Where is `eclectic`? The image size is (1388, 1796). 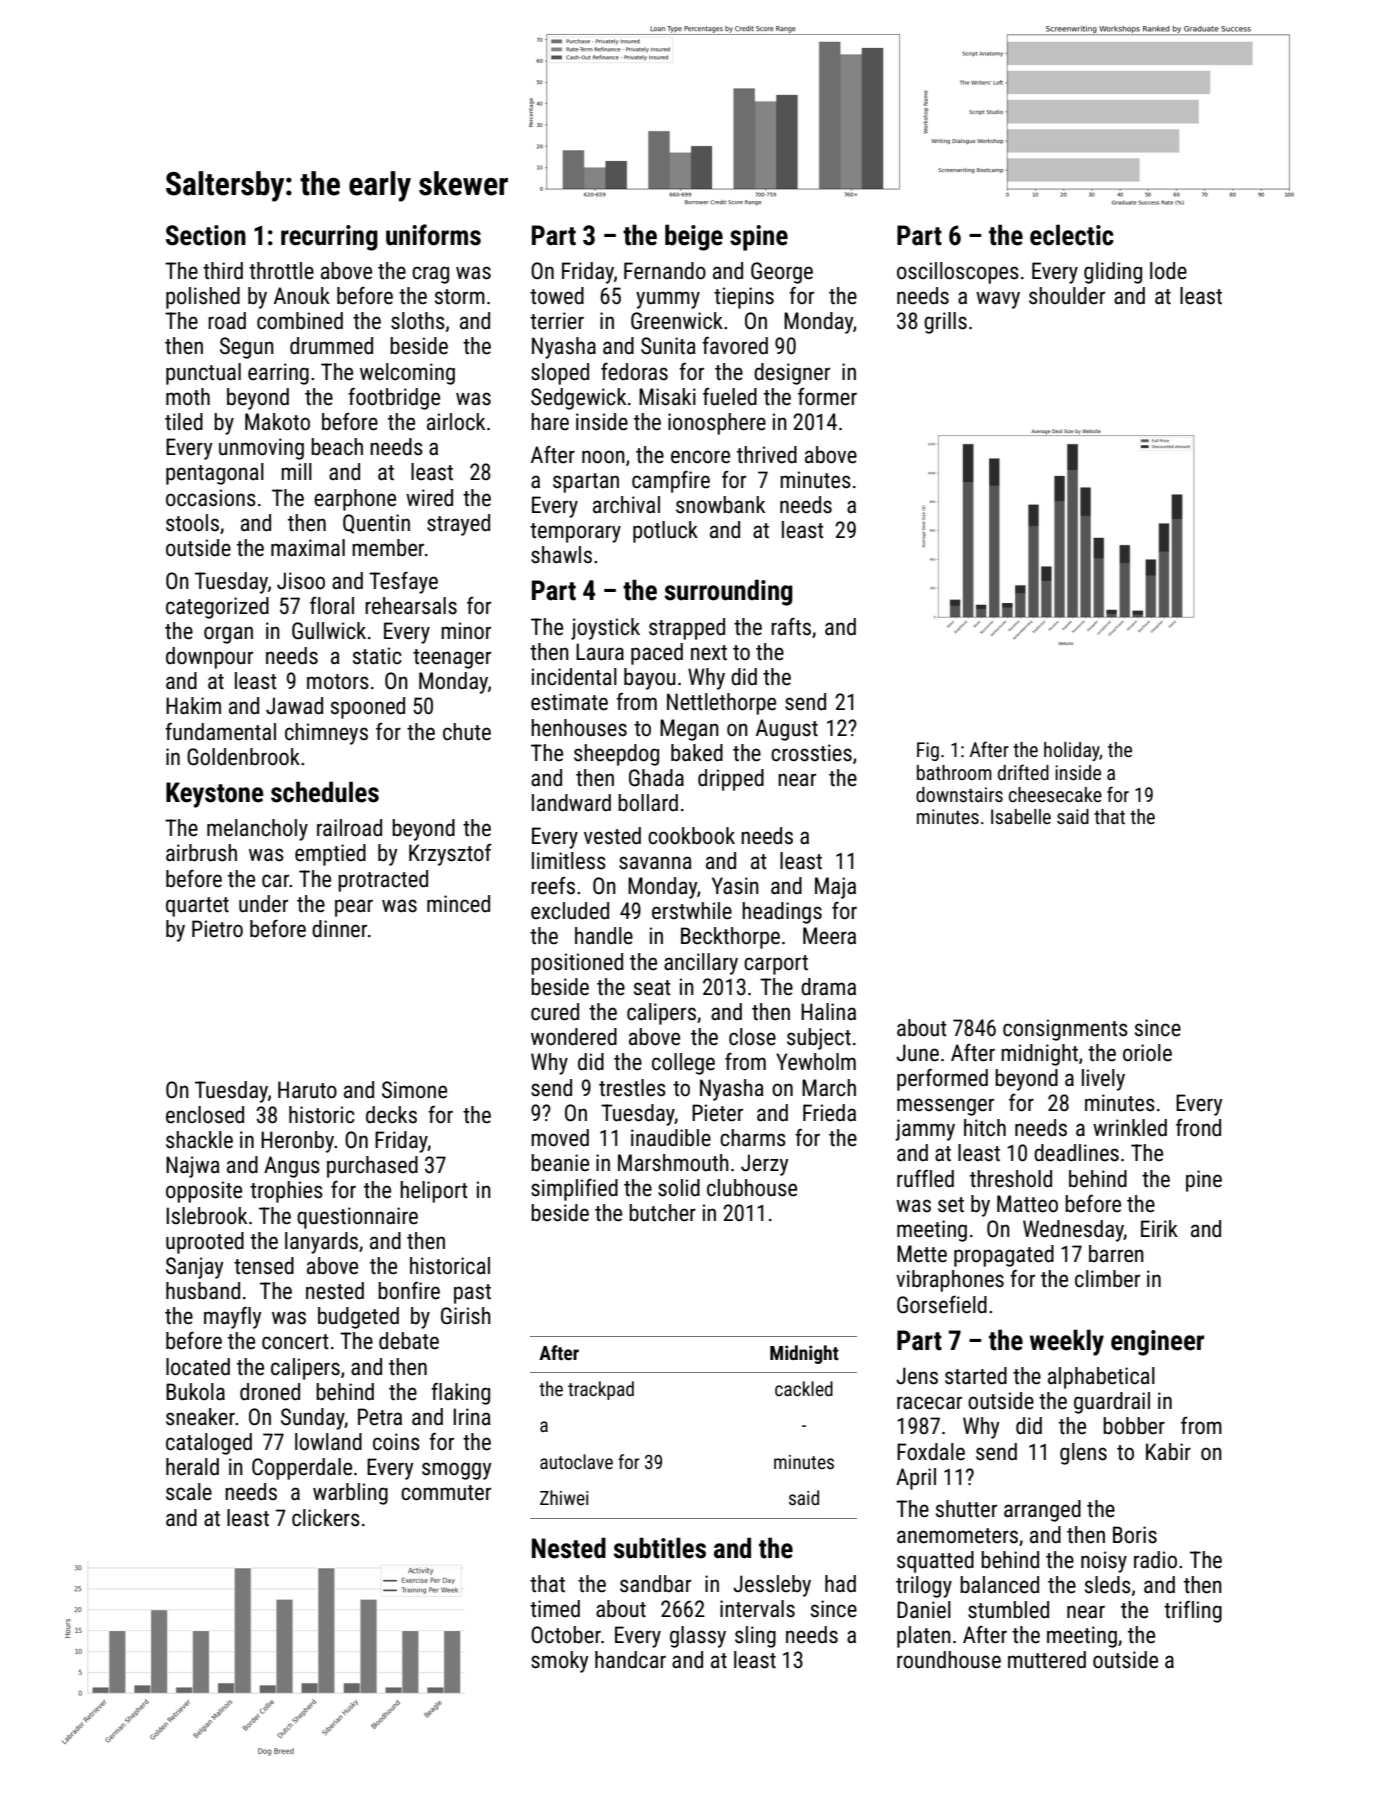
eclectic is located at coordinates (1072, 235).
